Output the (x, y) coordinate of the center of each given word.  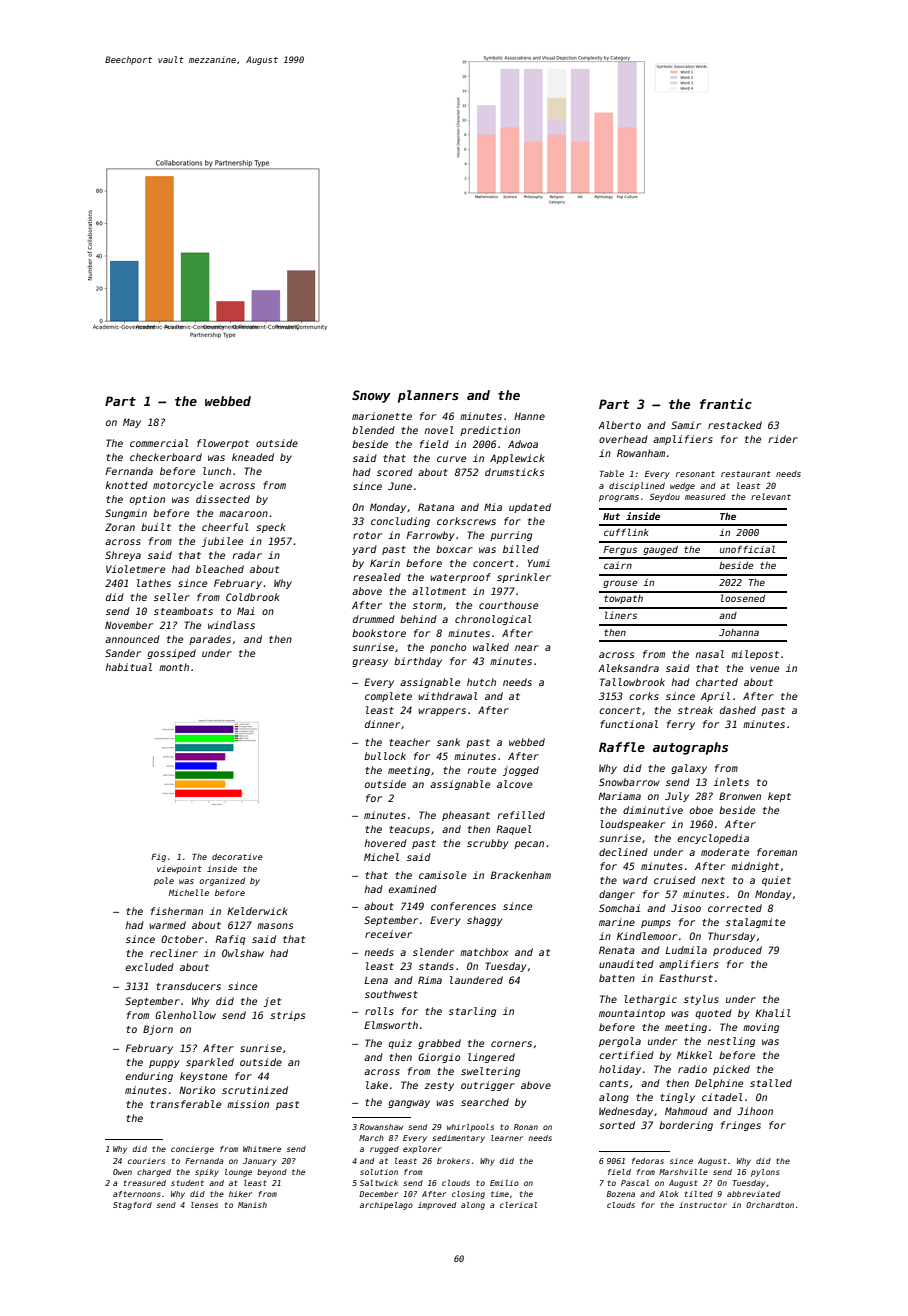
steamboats (183, 611)
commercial (159, 443)
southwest (391, 994)
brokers (453, 1161)
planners (428, 396)
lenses (204, 1205)
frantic (726, 403)
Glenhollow (185, 1015)
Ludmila (686, 950)
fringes (741, 1126)
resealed (377, 577)
